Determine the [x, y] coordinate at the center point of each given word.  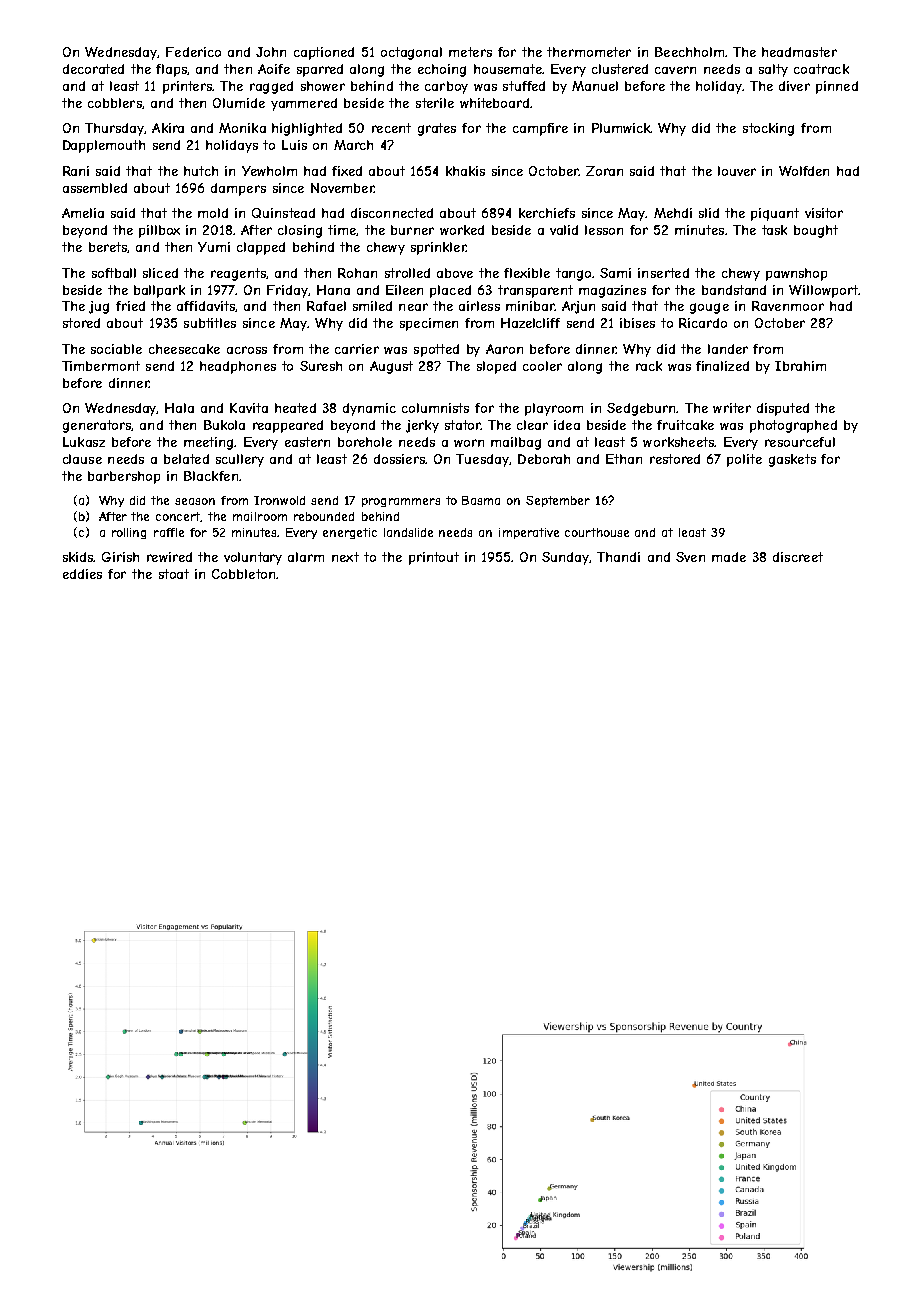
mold [213, 213]
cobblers [115, 103]
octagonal [411, 53]
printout [434, 558]
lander [728, 349]
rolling [129, 533]
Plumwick [621, 128]
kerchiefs [547, 213]
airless [479, 306]
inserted [663, 273]
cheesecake [184, 349]
